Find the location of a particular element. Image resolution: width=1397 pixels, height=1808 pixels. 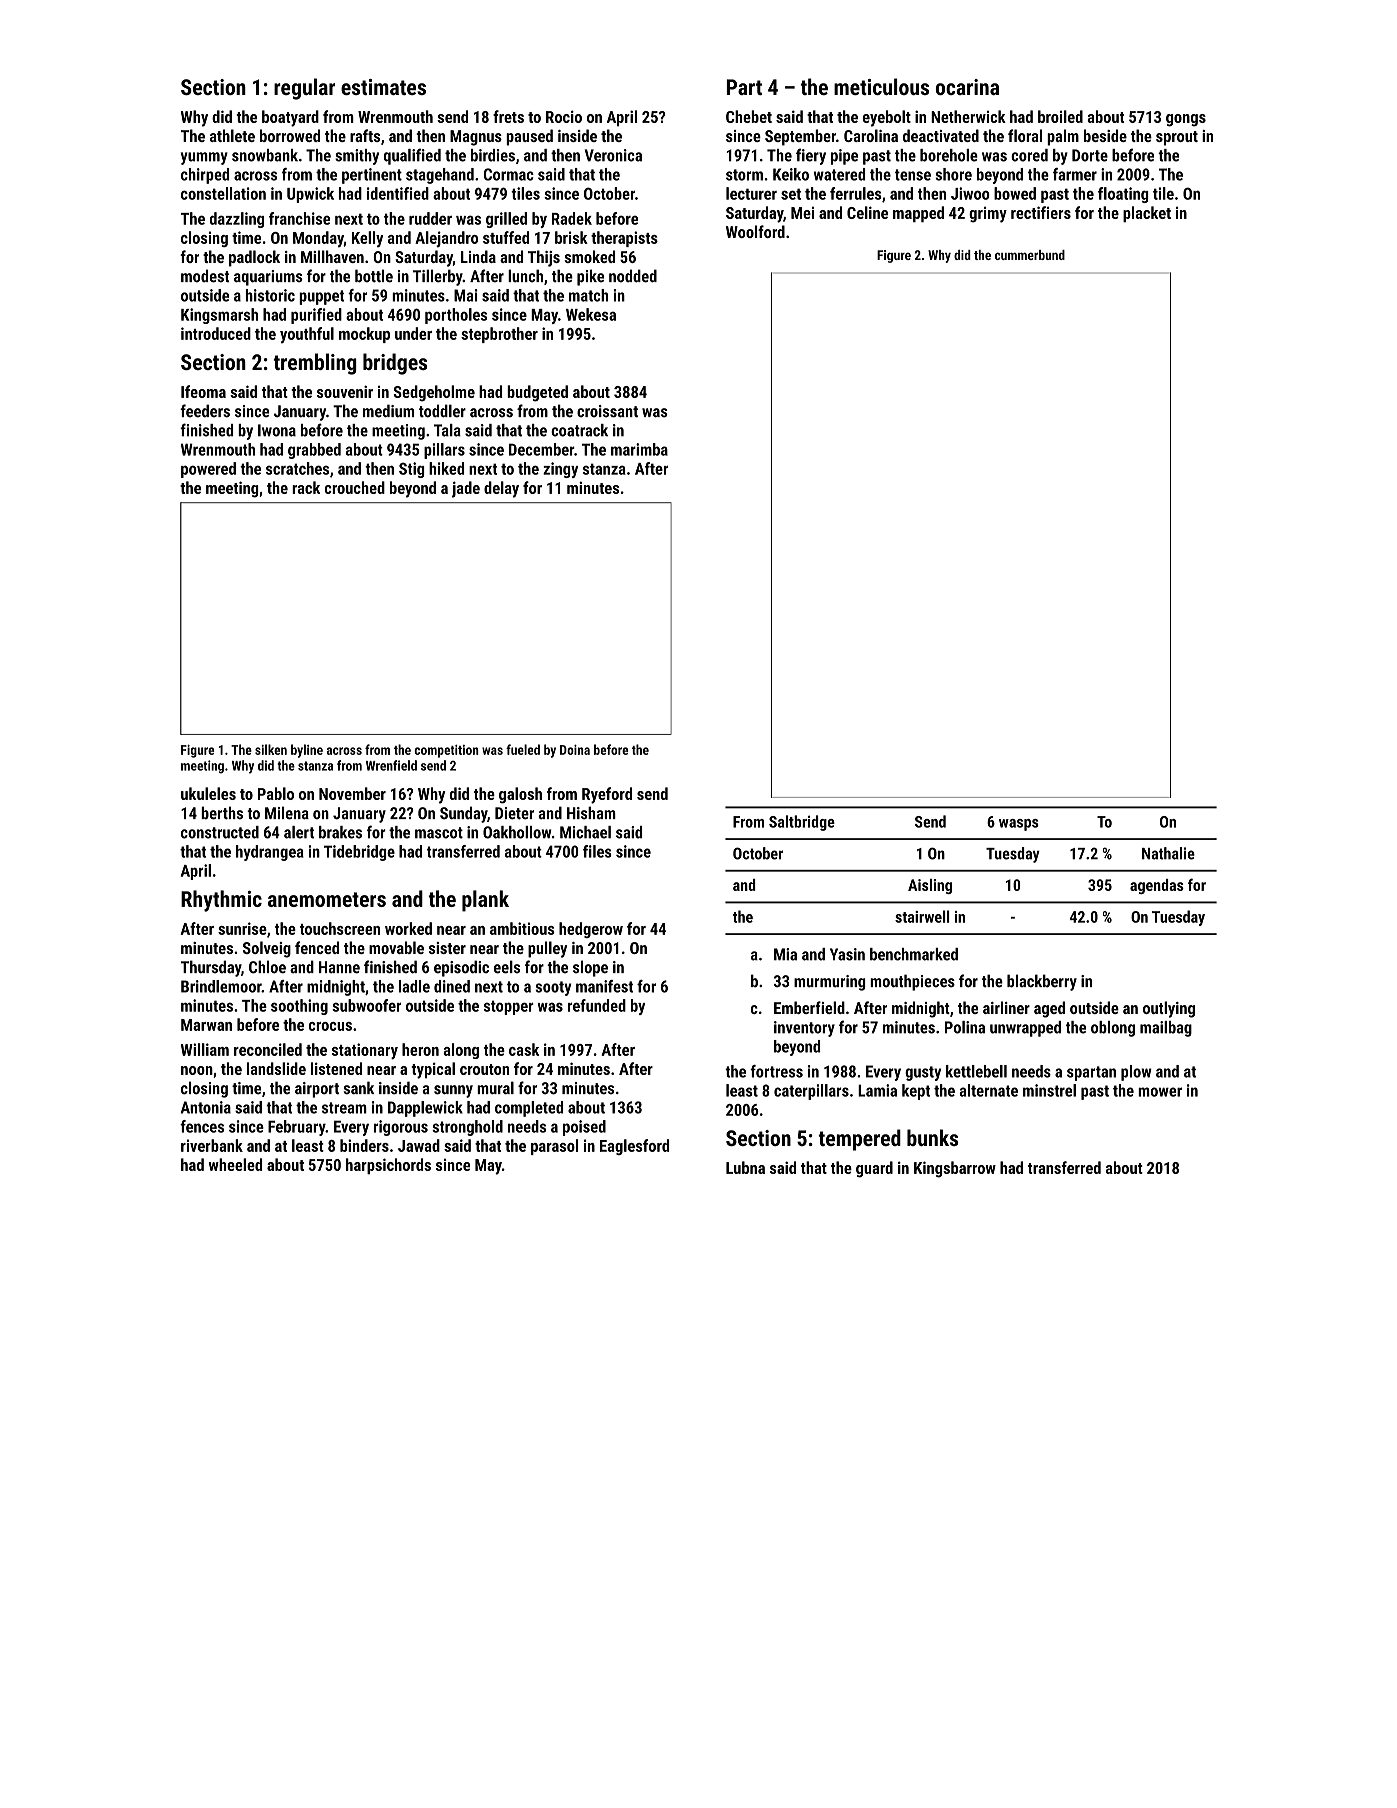

ukuleles is located at coordinates (208, 793).
